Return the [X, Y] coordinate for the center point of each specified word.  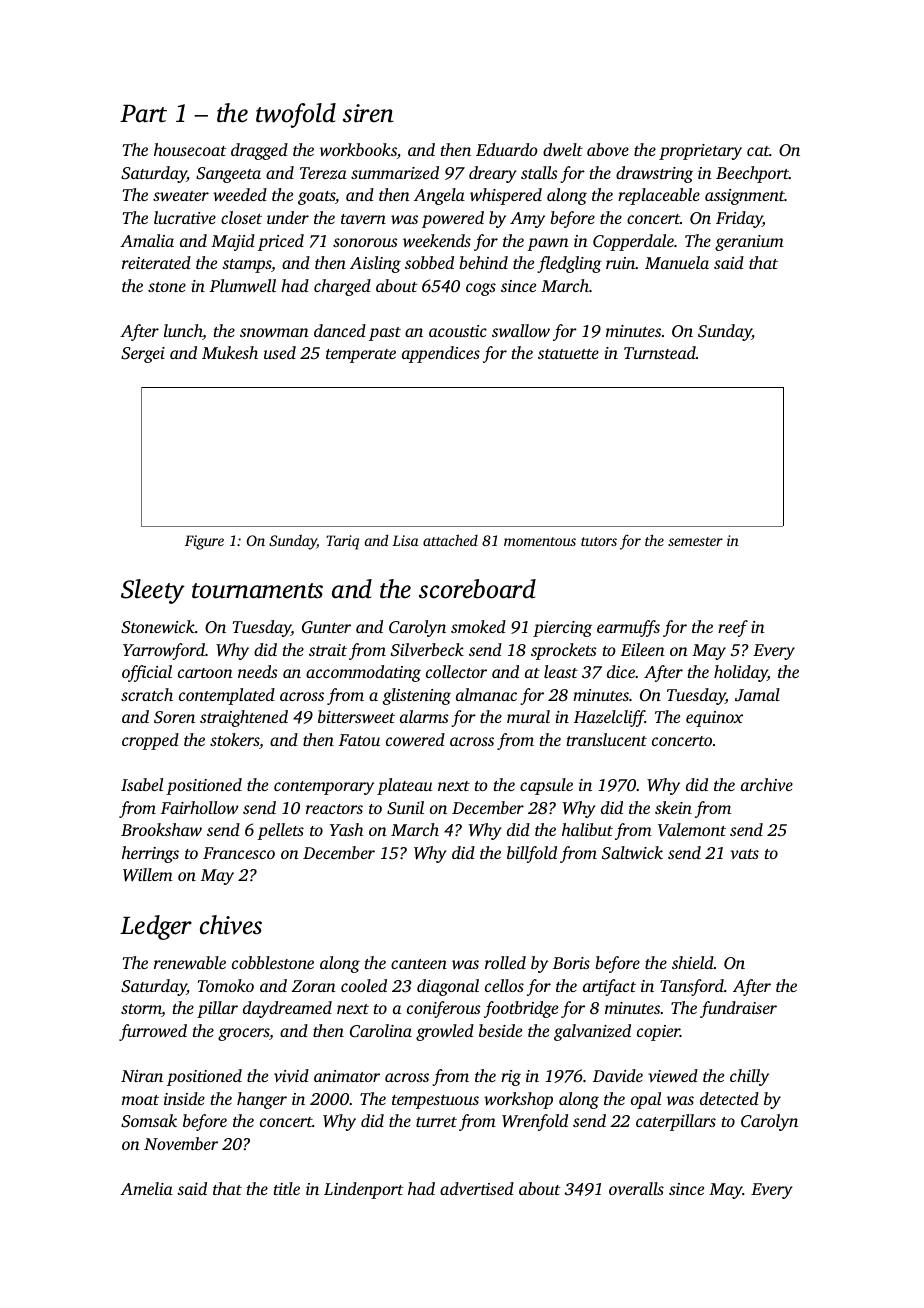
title [287, 1188]
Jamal [757, 695]
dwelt [563, 149]
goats [316, 198]
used [280, 352]
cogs [481, 289]
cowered [415, 739]
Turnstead [660, 352]
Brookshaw [161, 829]
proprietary [700, 152]
